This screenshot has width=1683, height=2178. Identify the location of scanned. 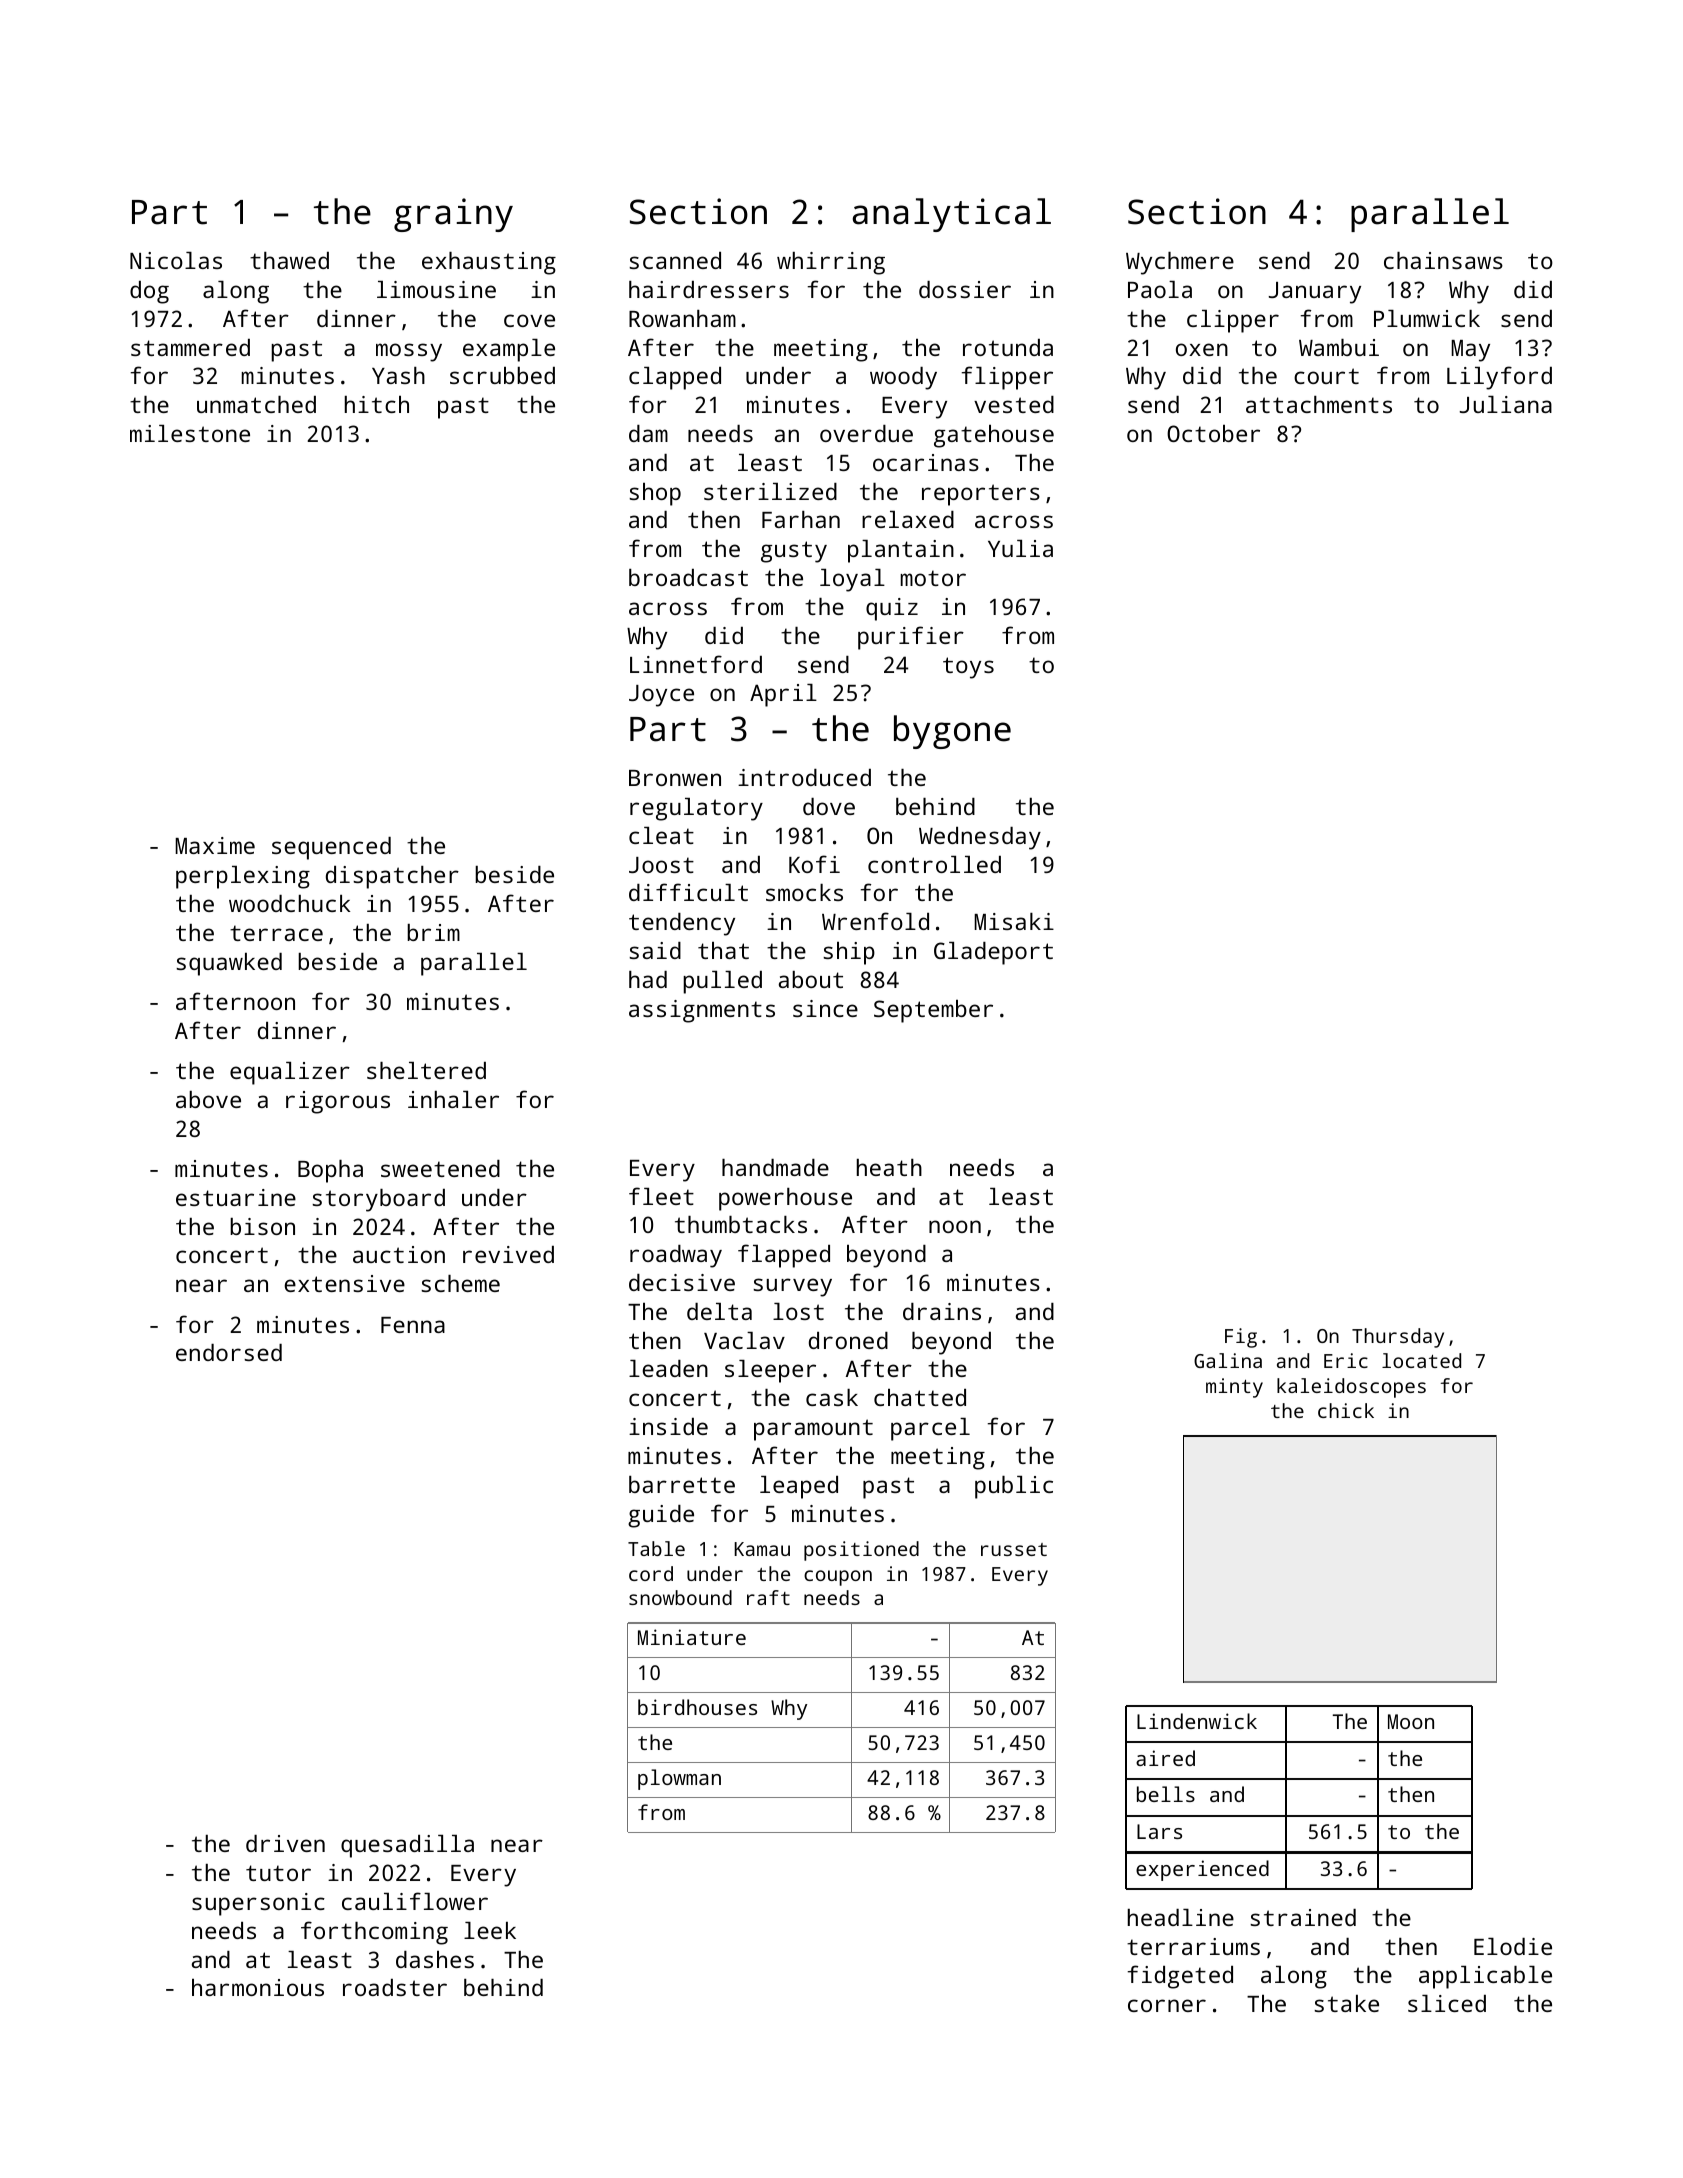
(675, 260).
